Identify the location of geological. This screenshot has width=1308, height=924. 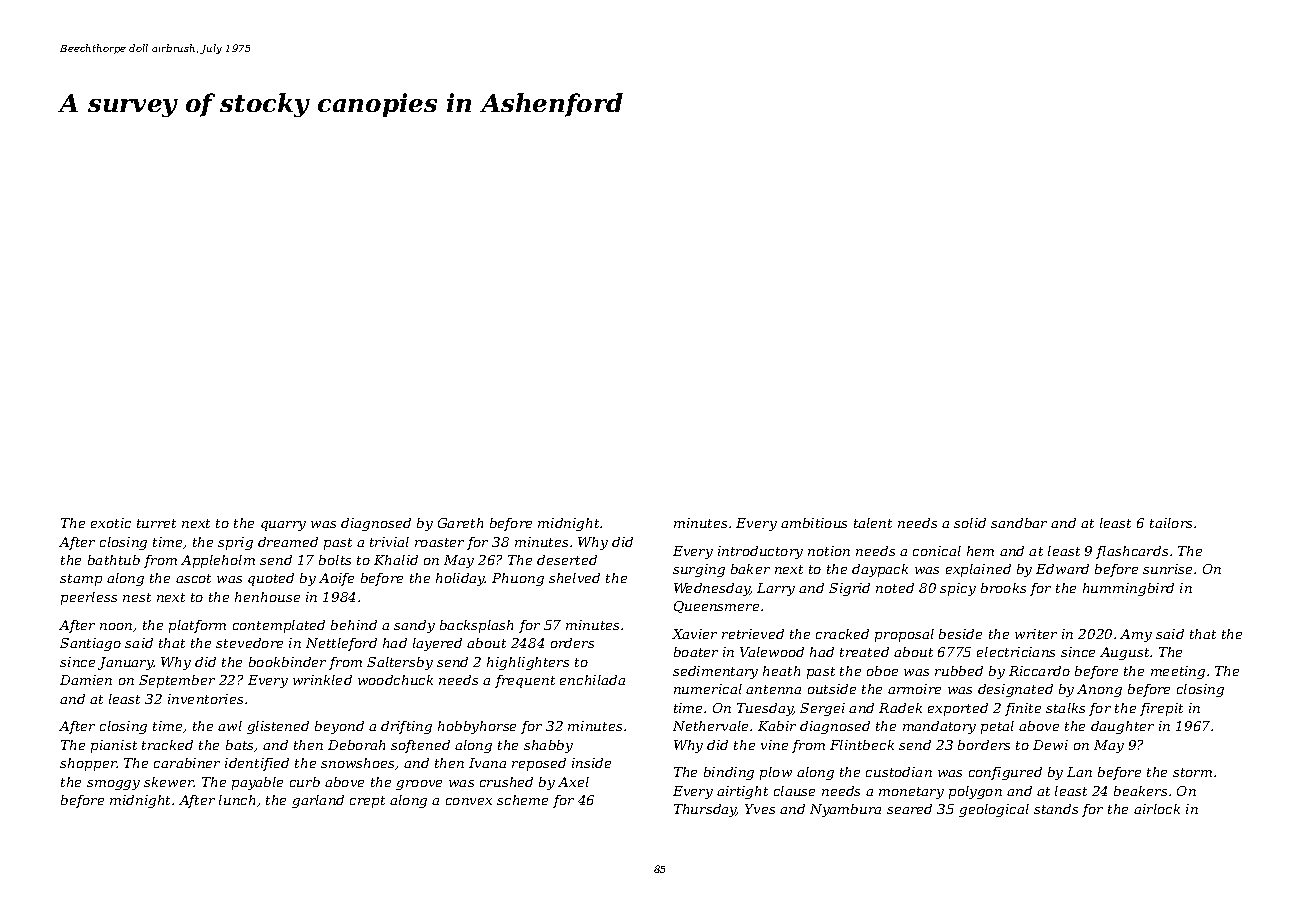
(994, 810).
